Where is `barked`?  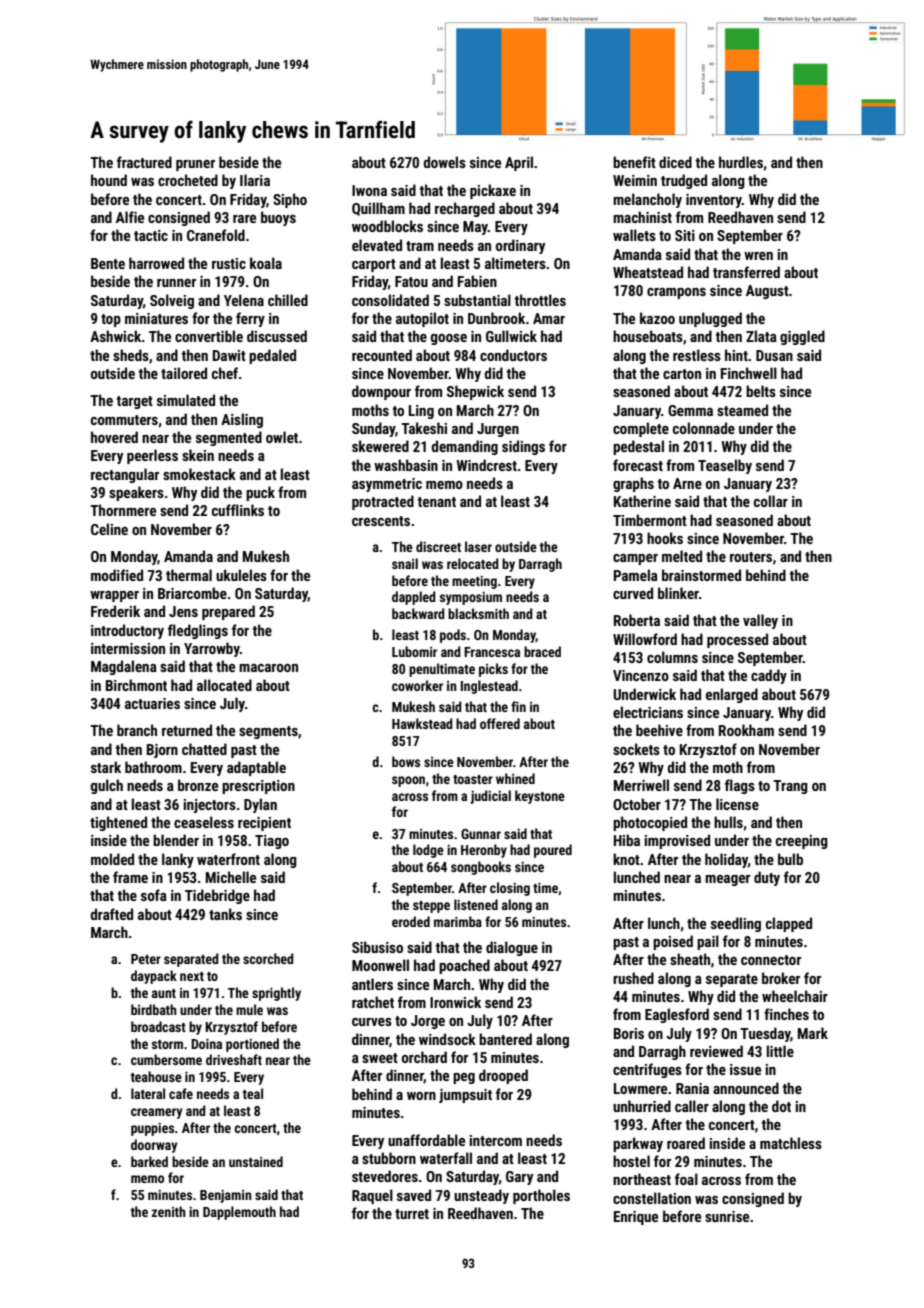
barked is located at coordinates (149, 1161).
